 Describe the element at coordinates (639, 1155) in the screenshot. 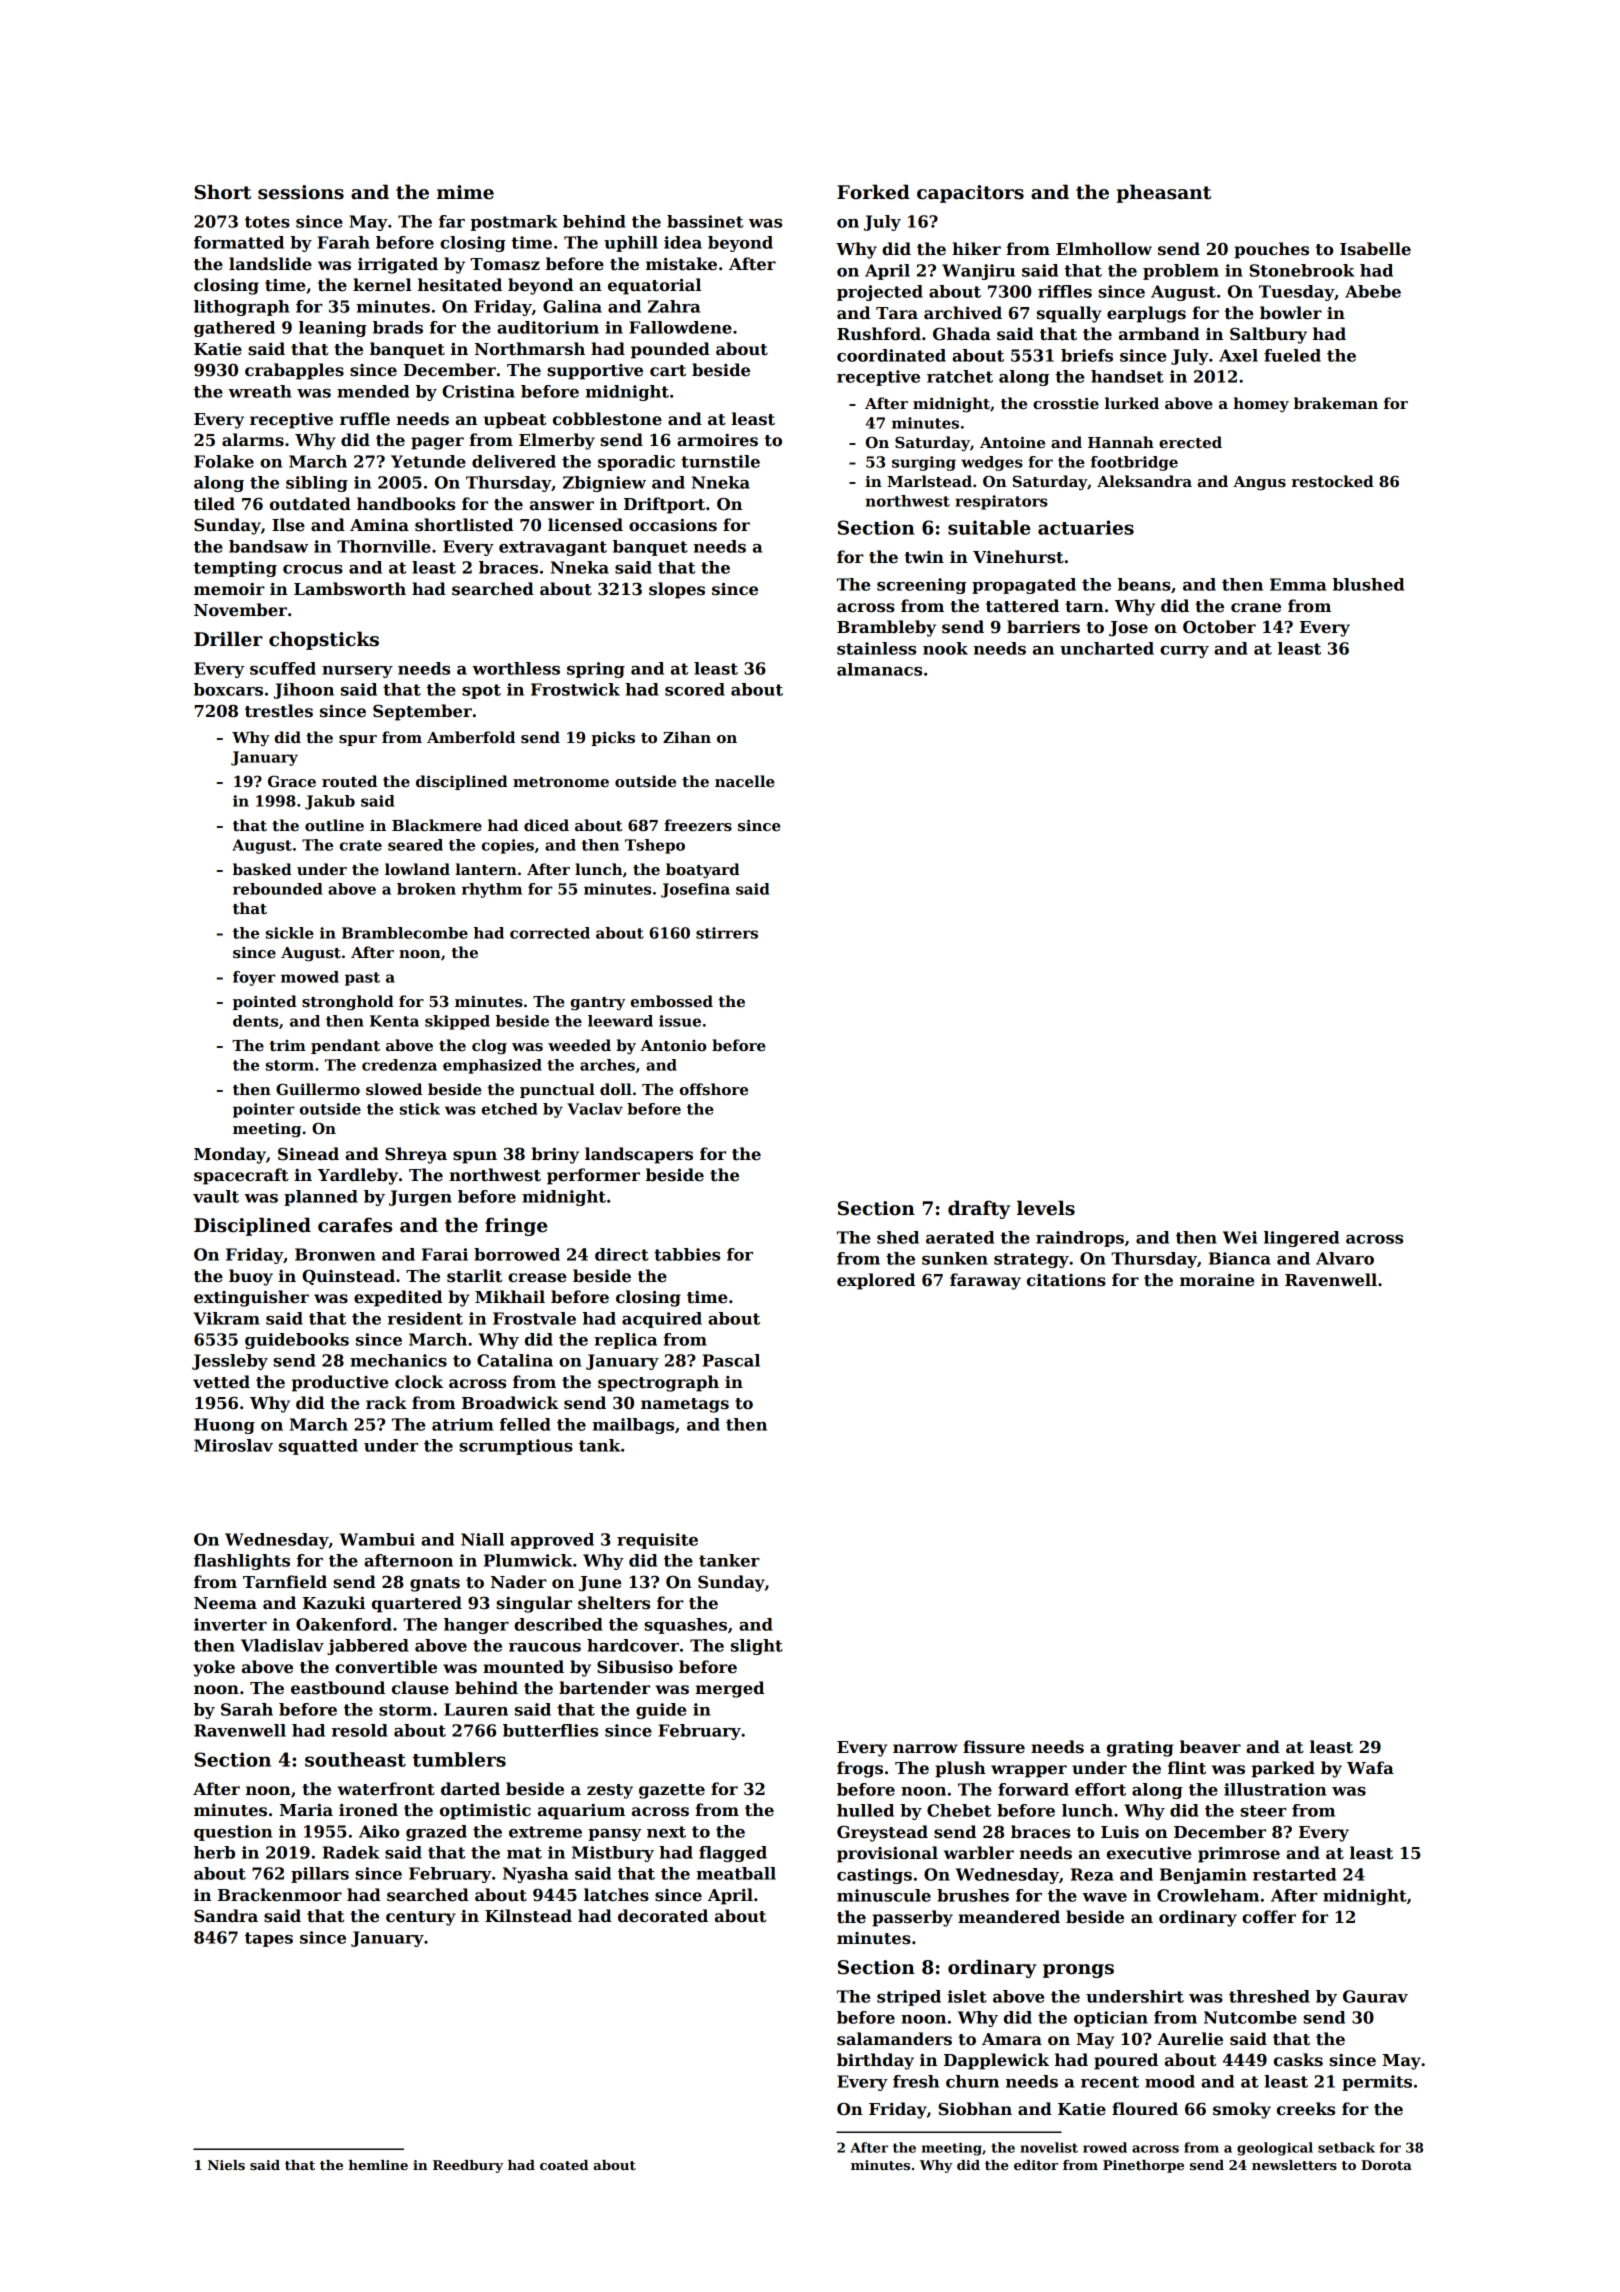

I see `landscapers` at that location.
